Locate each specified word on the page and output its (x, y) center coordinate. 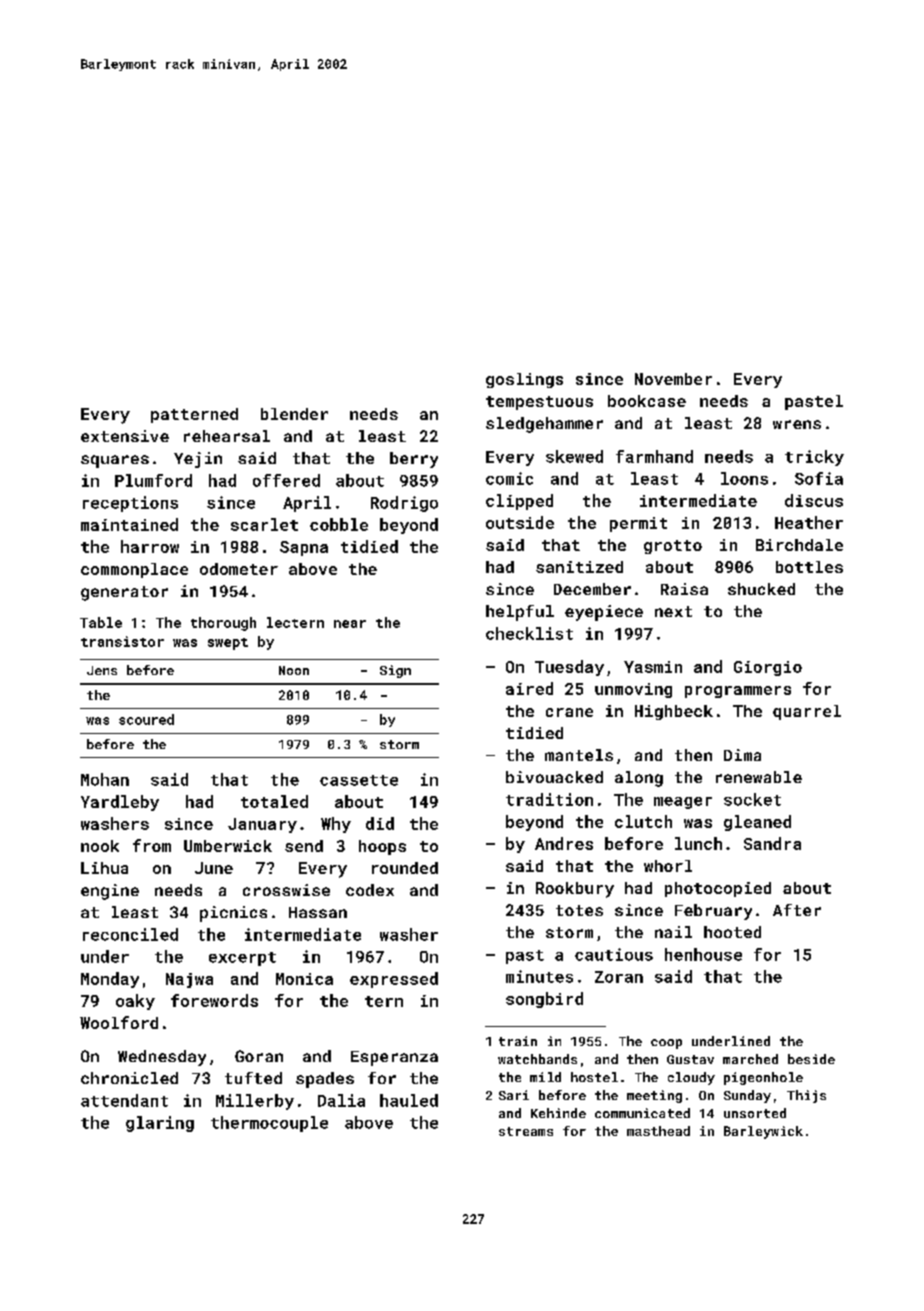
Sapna (304, 548)
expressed (394, 980)
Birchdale (799, 545)
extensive (125, 436)
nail (673, 932)
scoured (146, 719)
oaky (135, 1002)
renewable (759, 777)
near (350, 624)
